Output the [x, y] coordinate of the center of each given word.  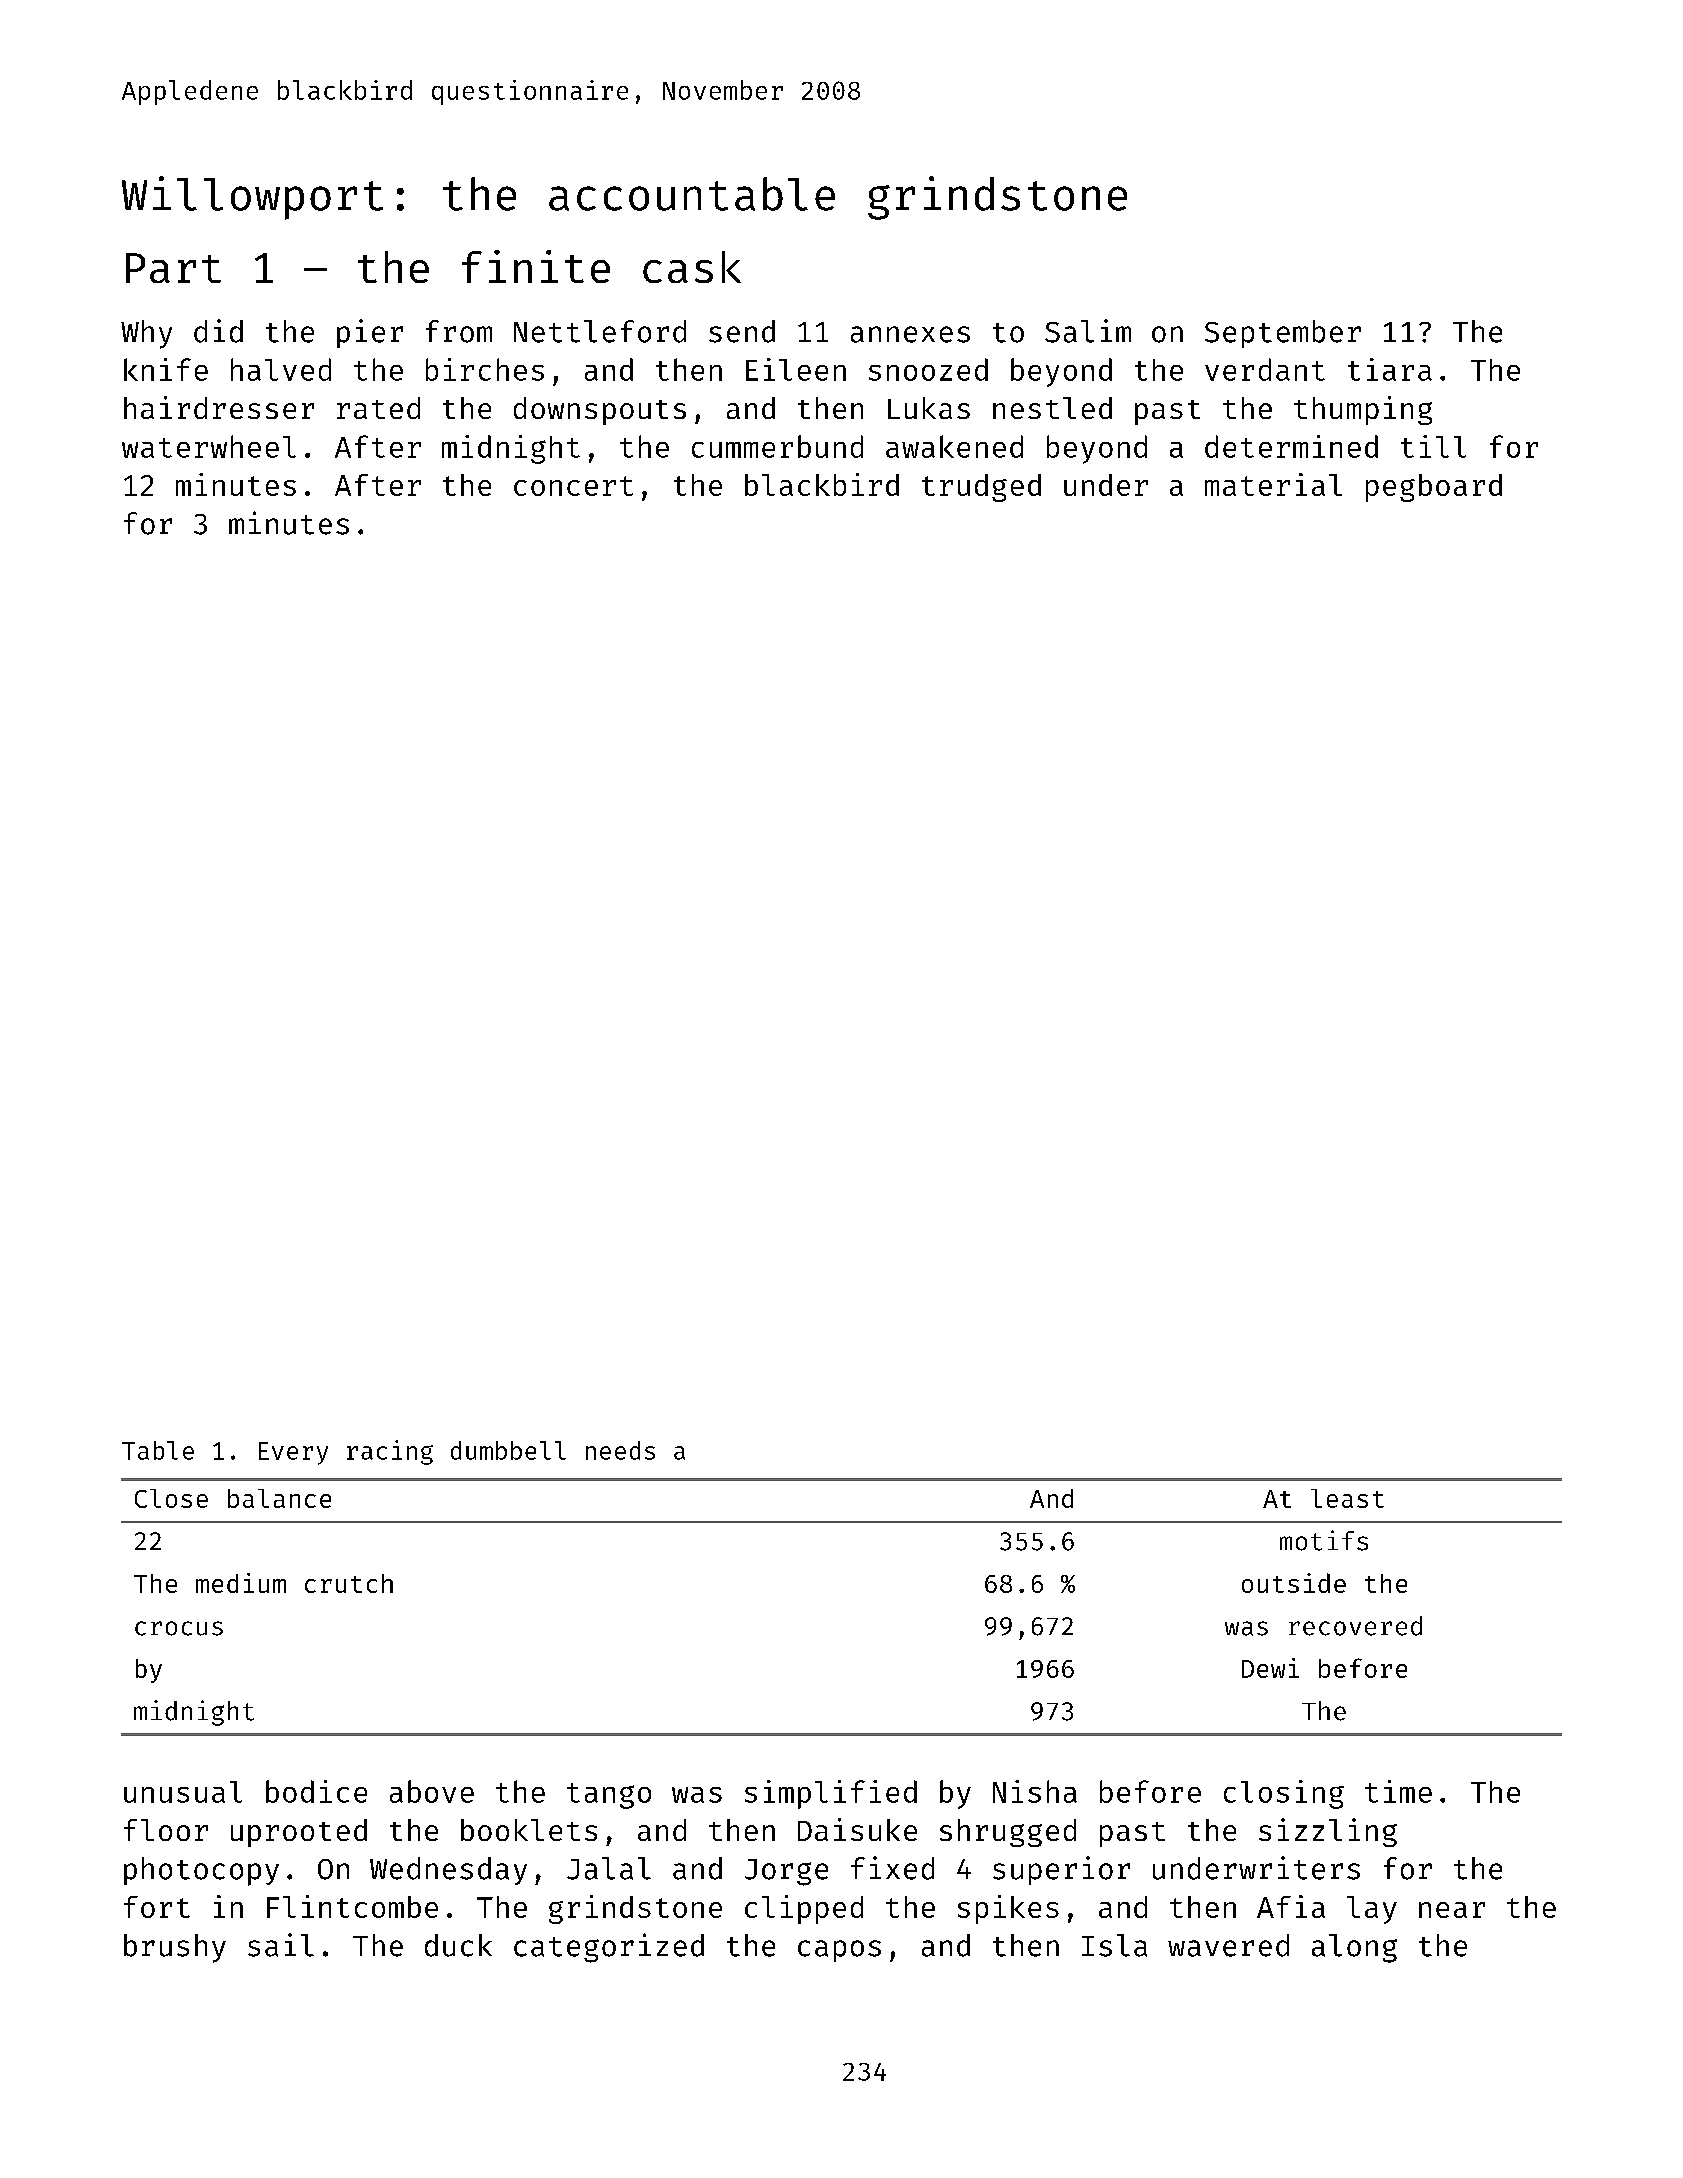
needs [620, 1450]
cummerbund [777, 446]
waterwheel [209, 446]
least [1347, 1498]
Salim [1088, 331]
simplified [831, 1794]
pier [370, 333]
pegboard [1434, 488]
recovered [1355, 1626]
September [1283, 334]
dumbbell [508, 1450]
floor [166, 1830]
